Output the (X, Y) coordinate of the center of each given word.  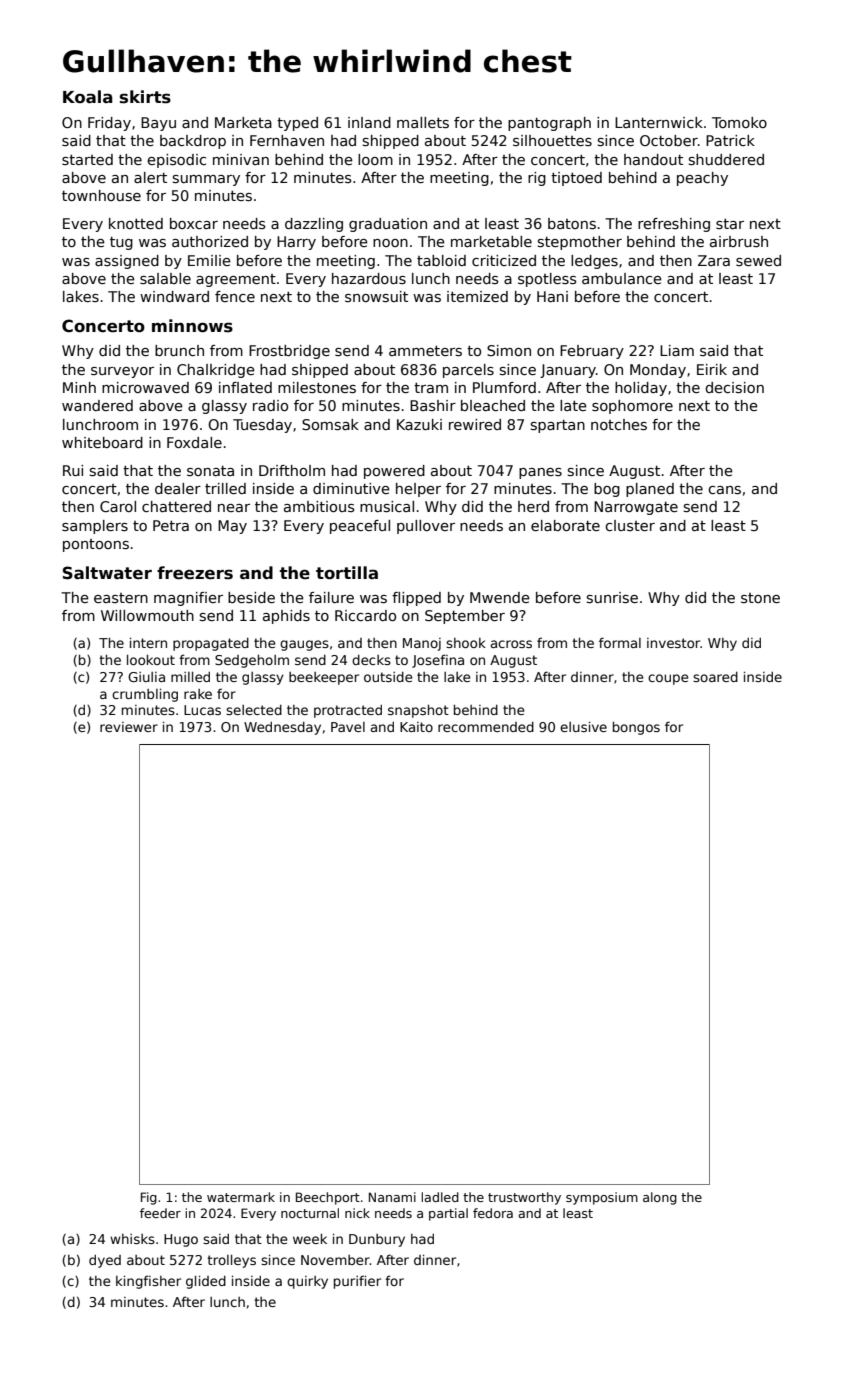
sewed (758, 260)
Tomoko (739, 122)
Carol (118, 506)
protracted (348, 711)
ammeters (425, 351)
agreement (236, 280)
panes (540, 473)
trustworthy (524, 1198)
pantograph (549, 124)
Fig (149, 1198)
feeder (160, 1213)
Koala (87, 97)
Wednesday (282, 728)
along (660, 1198)
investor (674, 643)
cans (724, 490)
